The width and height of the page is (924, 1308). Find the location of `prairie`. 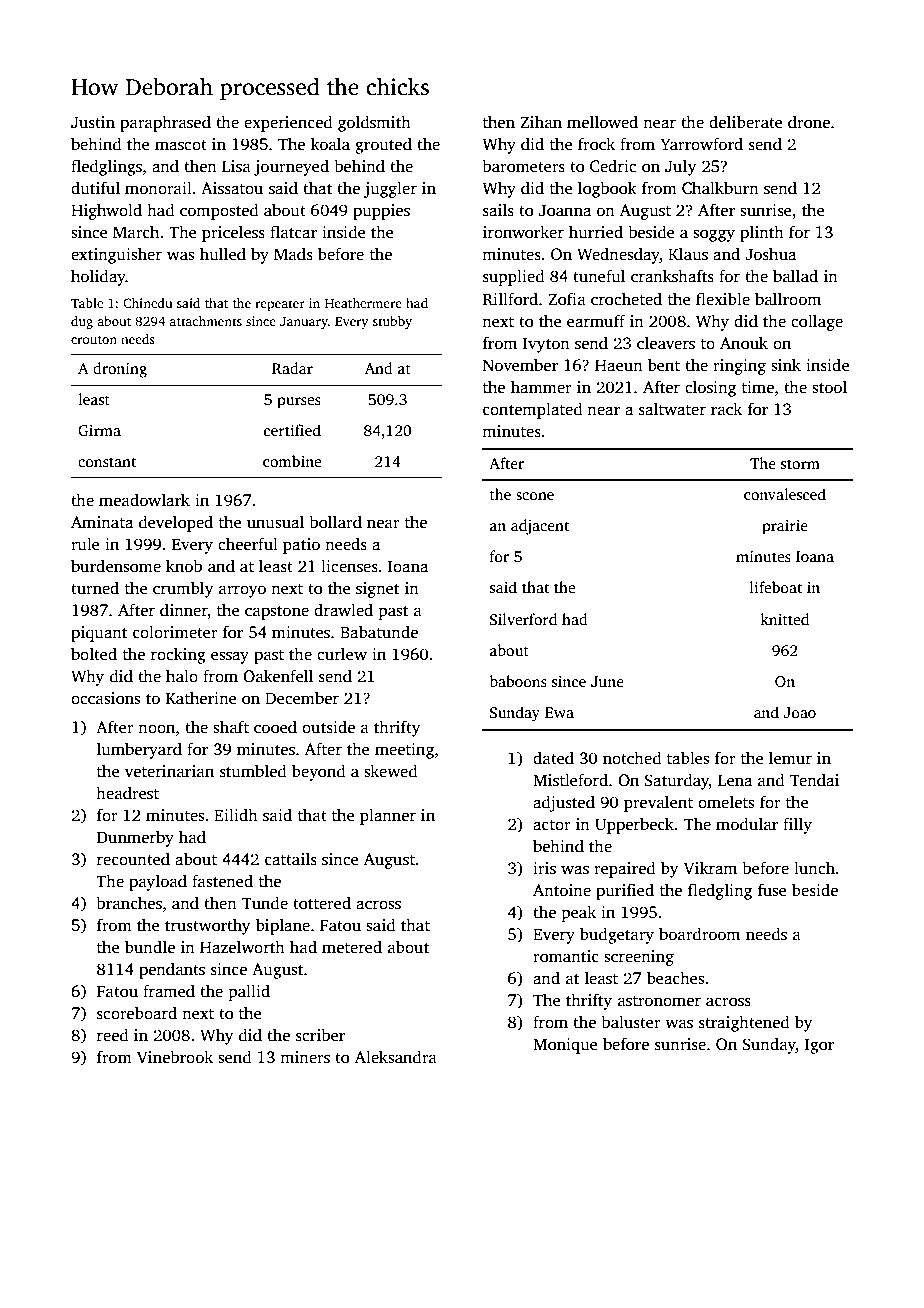

prairie is located at coordinates (785, 527).
